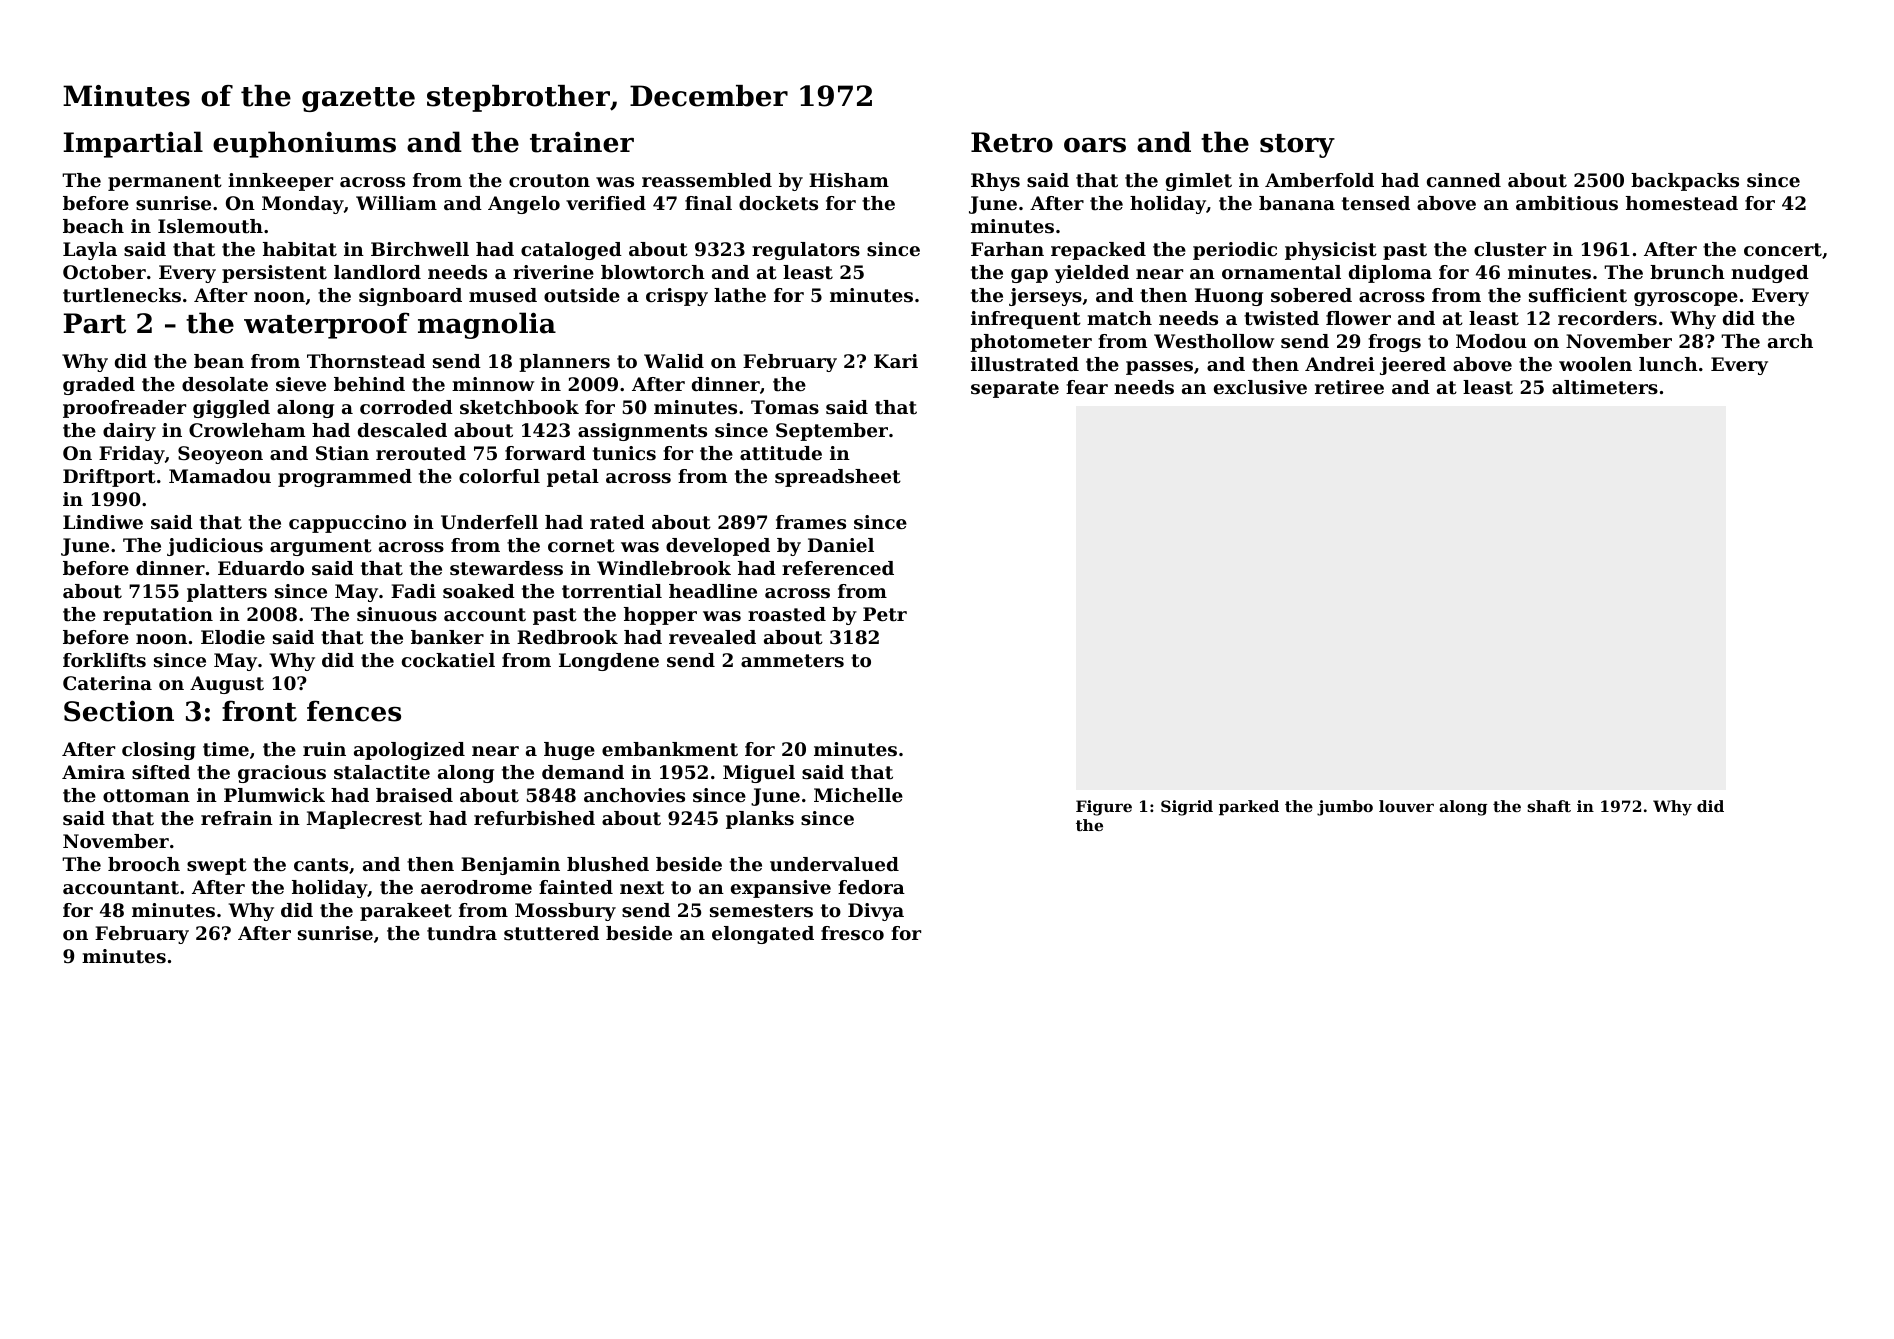  Describe the element at coordinates (564, 363) in the screenshot. I see `planners` at that location.
